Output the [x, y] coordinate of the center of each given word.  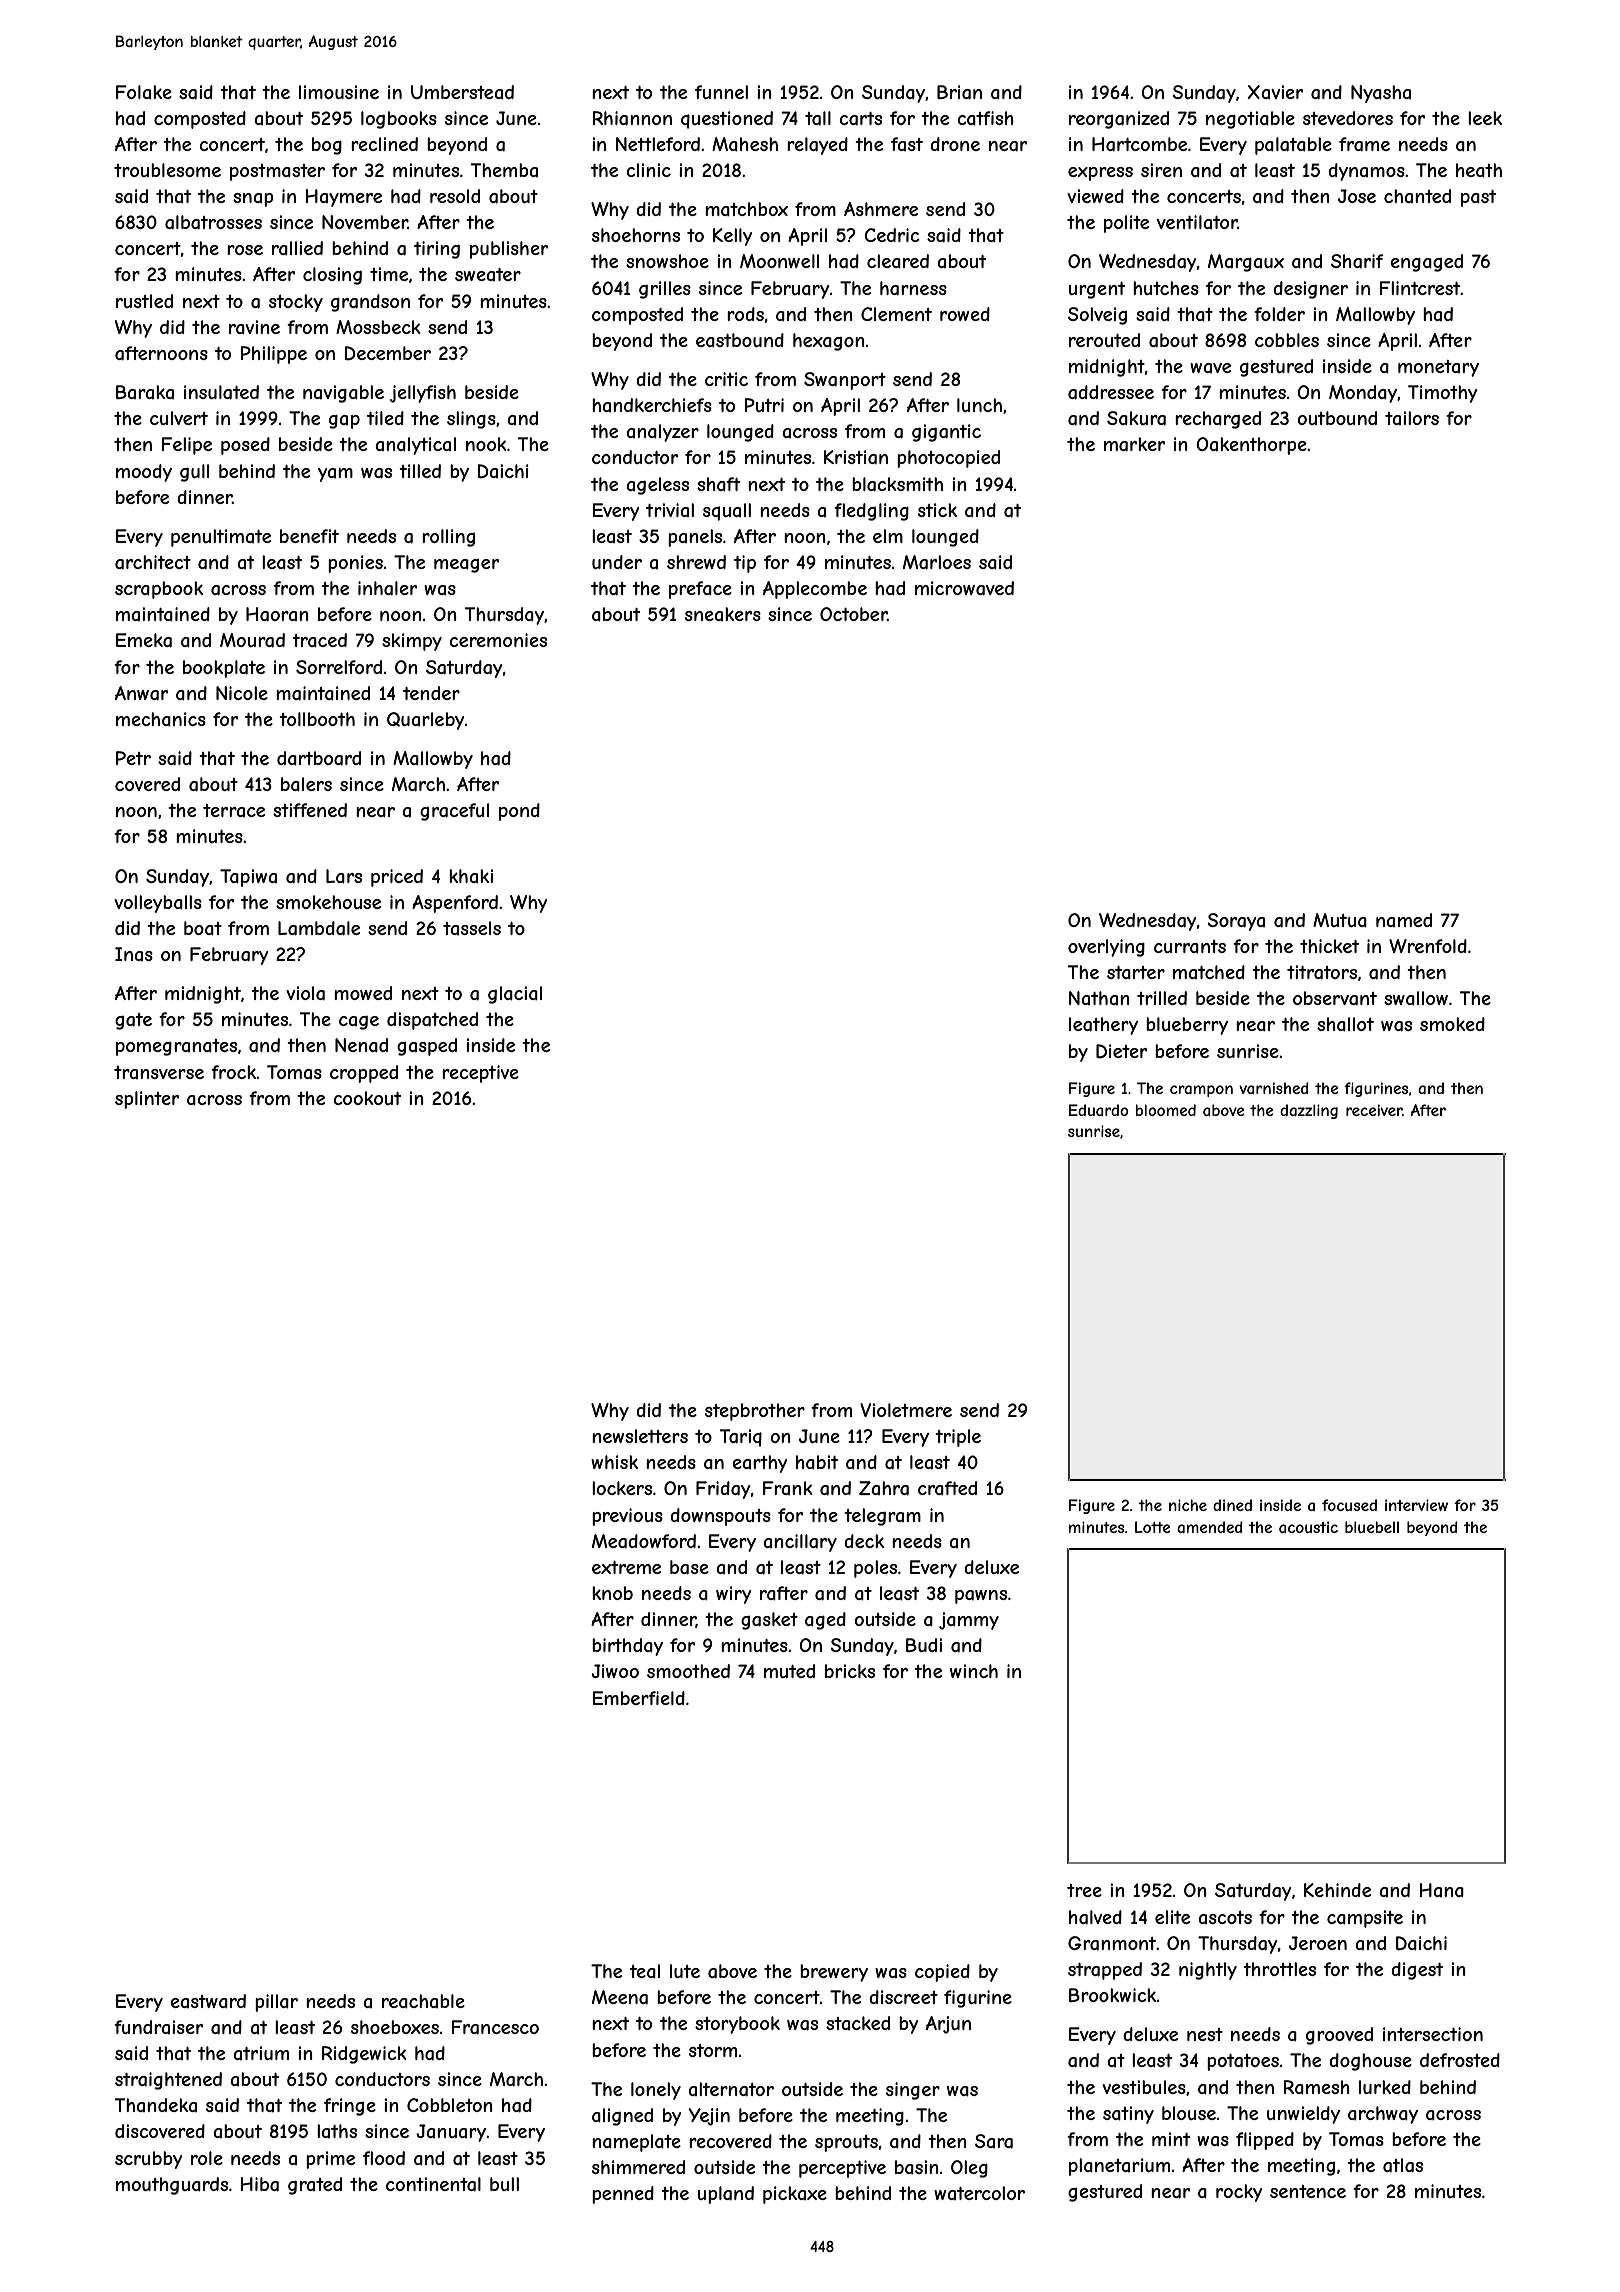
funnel [721, 92]
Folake [144, 92]
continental [433, 2184]
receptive [480, 1074]
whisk [614, 1462]
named [1404, 920]
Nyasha [1381, 94]
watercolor [979, 2193]
